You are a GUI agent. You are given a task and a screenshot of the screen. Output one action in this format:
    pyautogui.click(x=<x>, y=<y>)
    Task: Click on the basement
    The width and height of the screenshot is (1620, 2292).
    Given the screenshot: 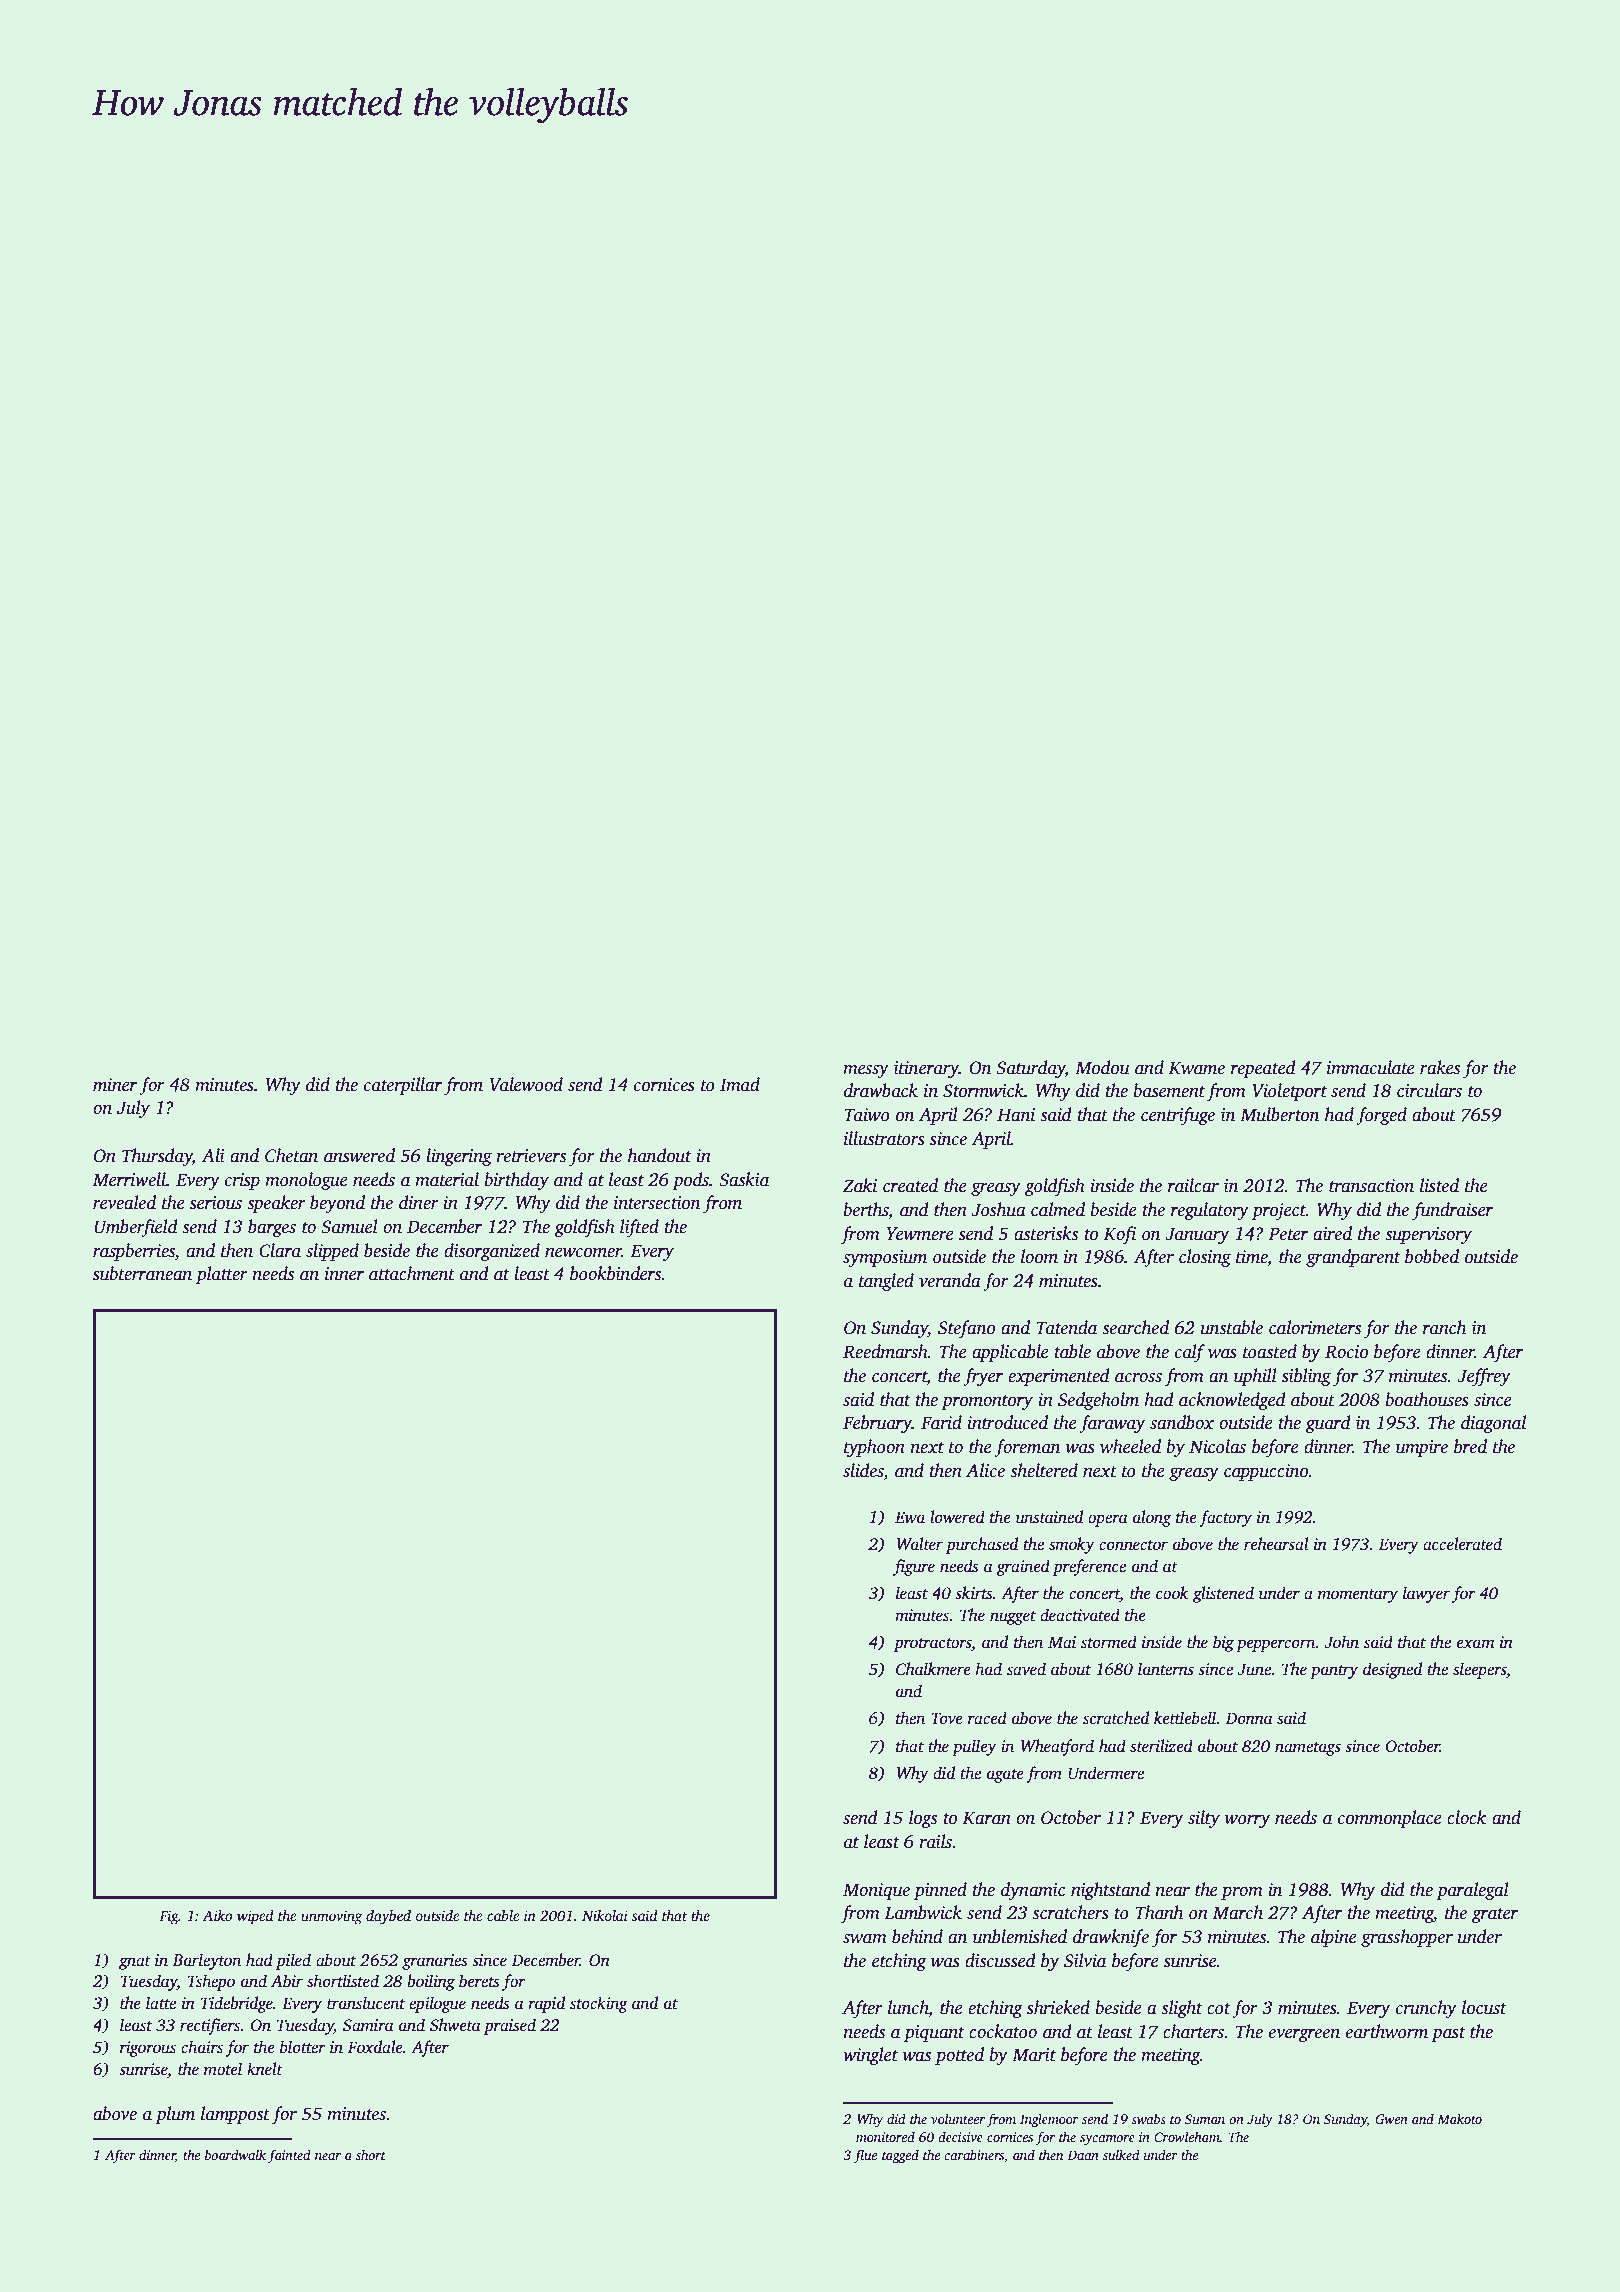 What is the action you would take?
    pyautogui.click(x=1169, y=1090)
